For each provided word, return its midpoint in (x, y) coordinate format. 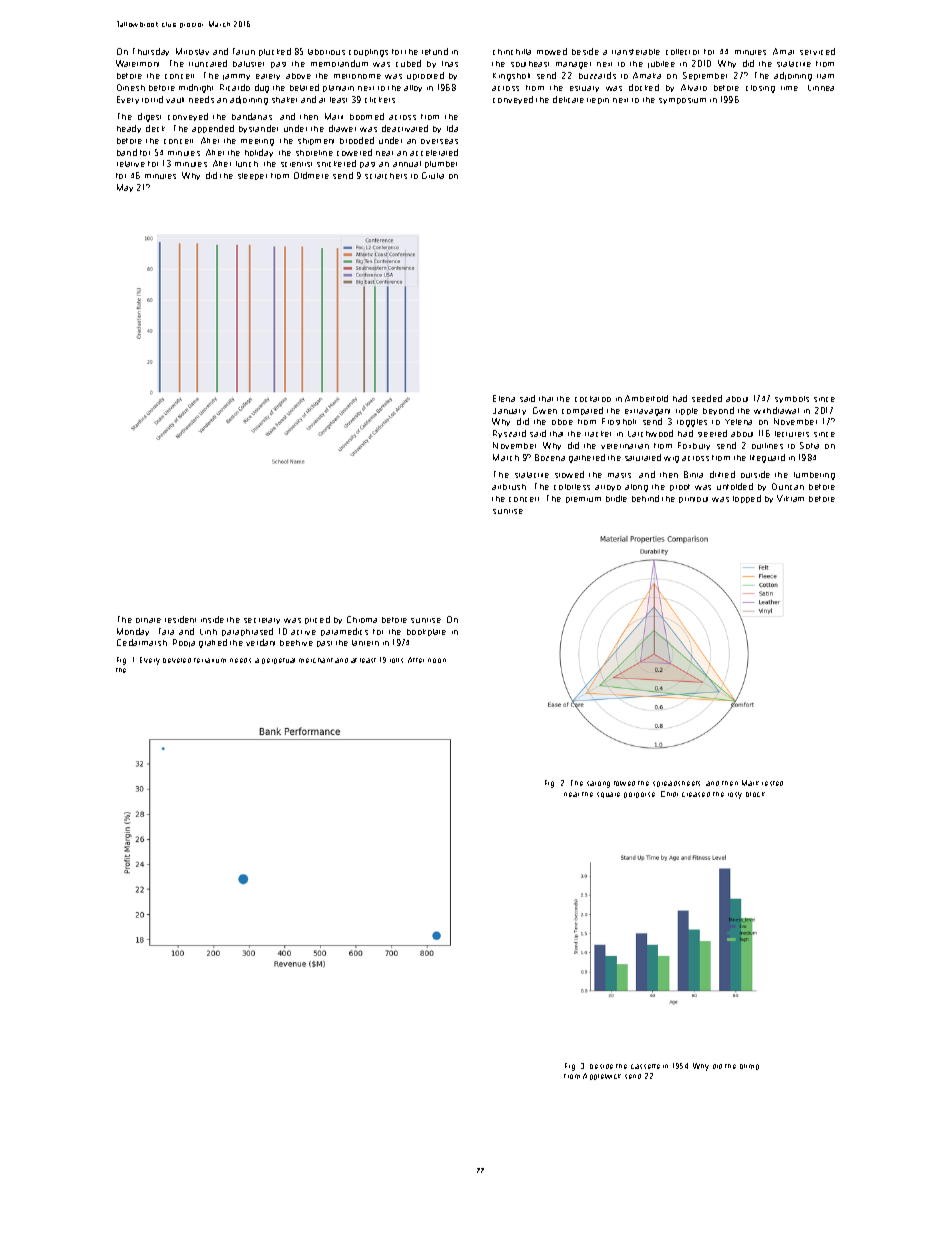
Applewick (602, 1076)
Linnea (821, 88)
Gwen (545, 410)
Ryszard (509, 434)
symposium (682, 101)
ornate (148, 620)
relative (131, 164)
